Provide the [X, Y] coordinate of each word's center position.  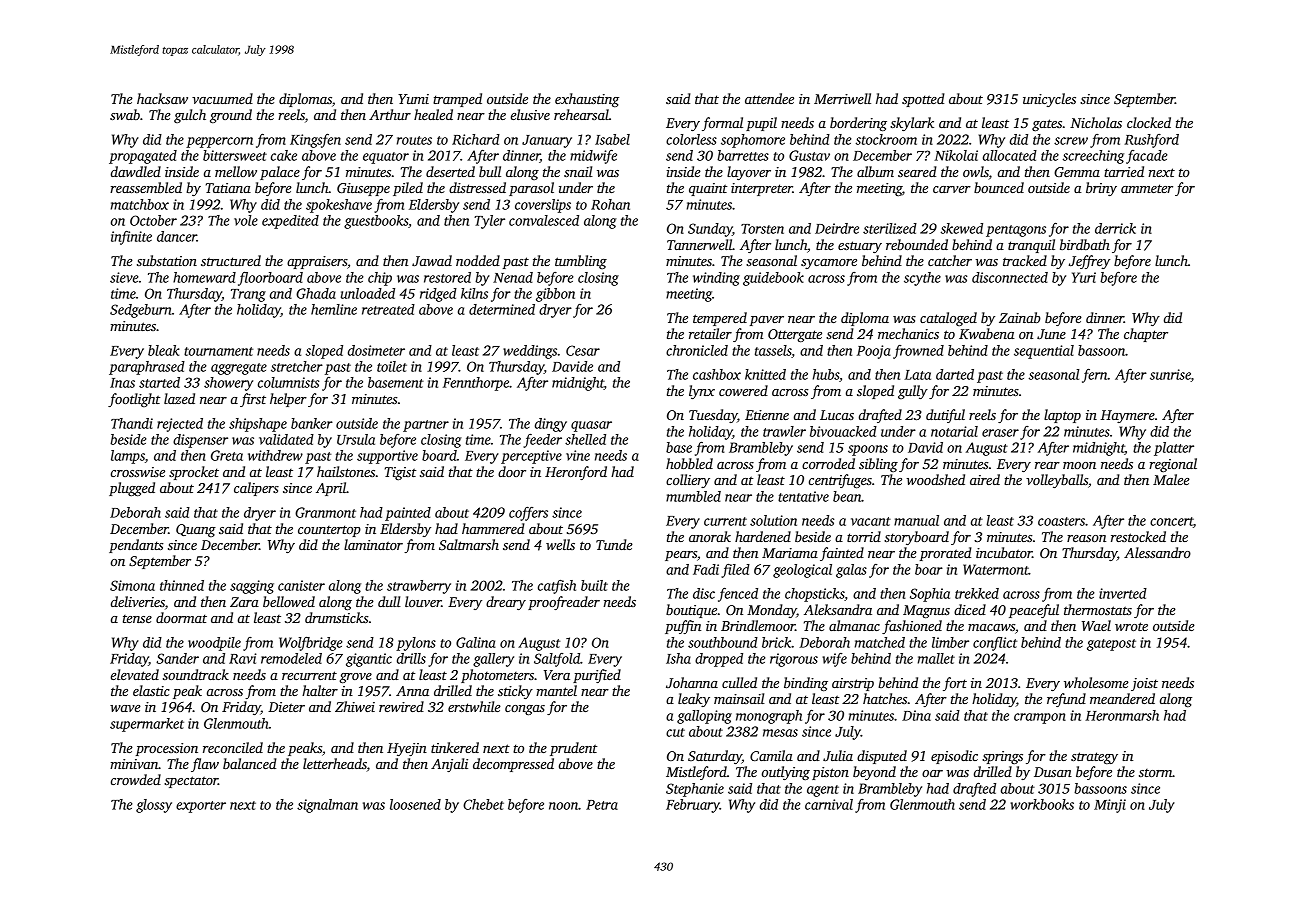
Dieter [286, 707]
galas [851, 571]
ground [231, 116]
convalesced [544, 220]
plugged [132, 489]
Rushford [1151, 141]
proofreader [564, 603]
